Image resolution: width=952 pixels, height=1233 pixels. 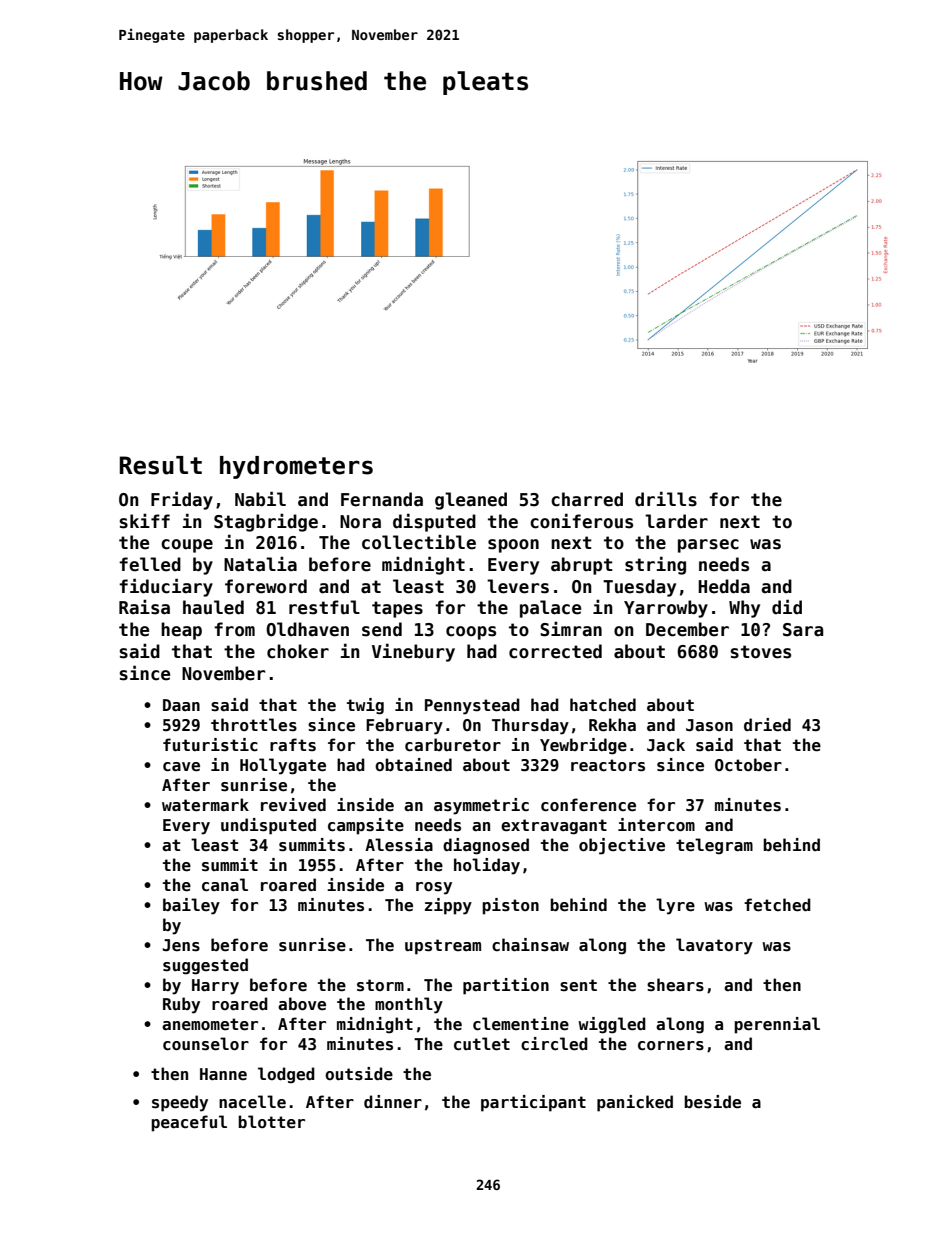 I want to click on drills, so click(x=666, y=499).
